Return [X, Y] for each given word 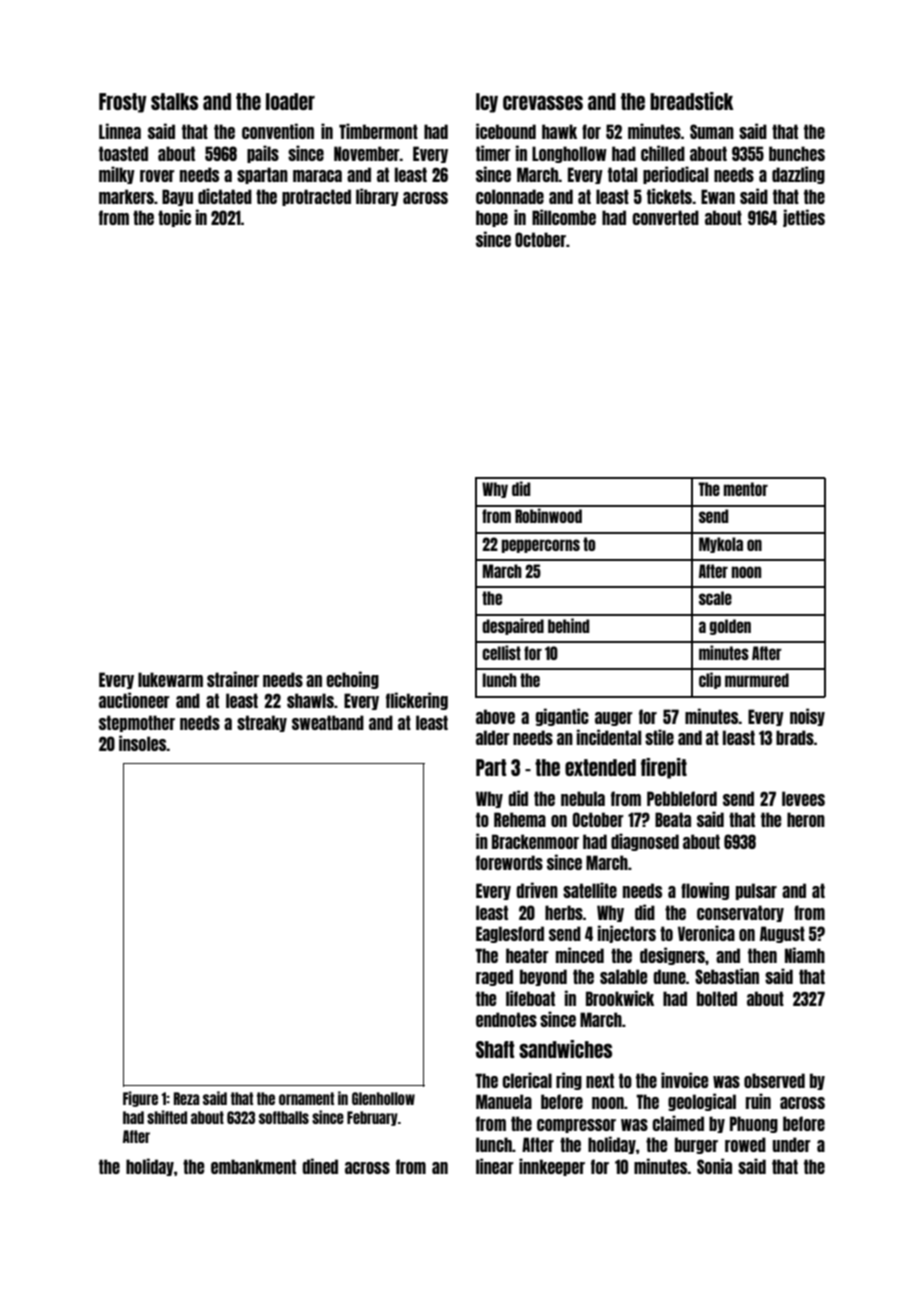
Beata [673, 819]
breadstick [692, 101]
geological [702, 1102]
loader [290, 101]
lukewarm [170, 679]
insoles [143, 743]
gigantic [562, 717]
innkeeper [552, 1167]
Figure [140, 1099]
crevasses [543, 102]
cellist [501, 652]
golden [730, 627]
